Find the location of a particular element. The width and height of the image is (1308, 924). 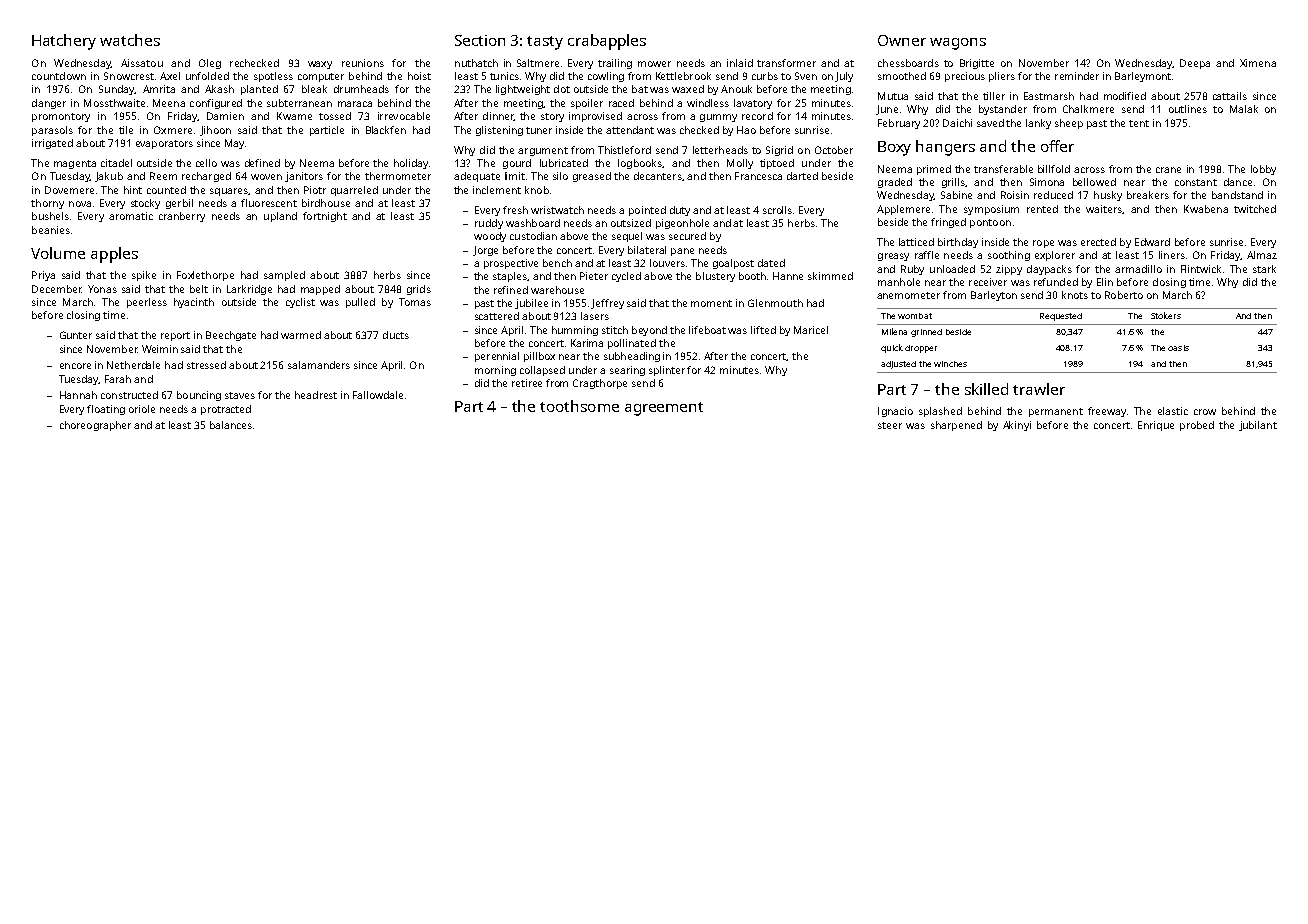

Anouk is located at coordinates (736, 89).
